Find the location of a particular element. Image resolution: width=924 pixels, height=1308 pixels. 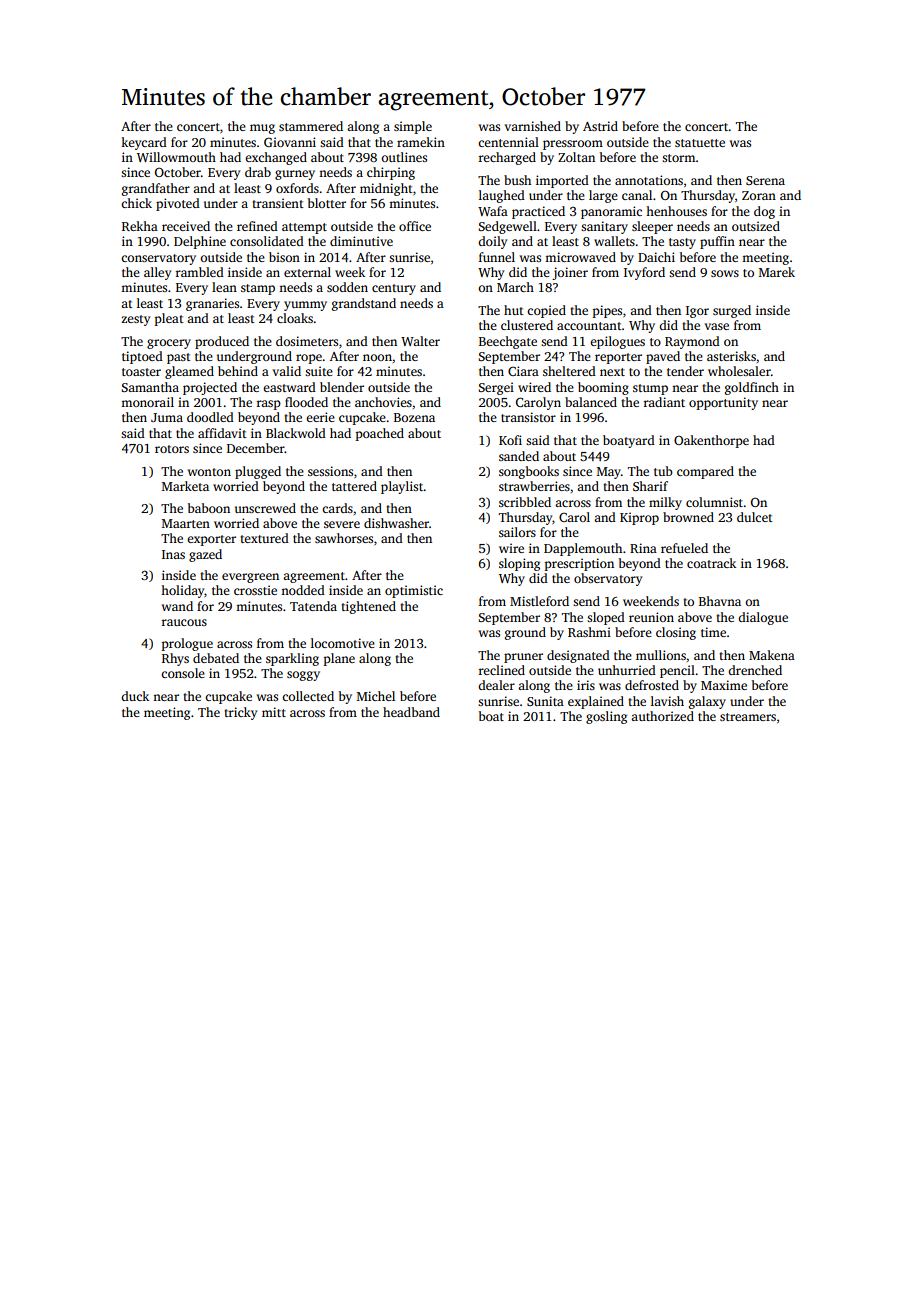

Rhys is located at coordinates (175, 659).
